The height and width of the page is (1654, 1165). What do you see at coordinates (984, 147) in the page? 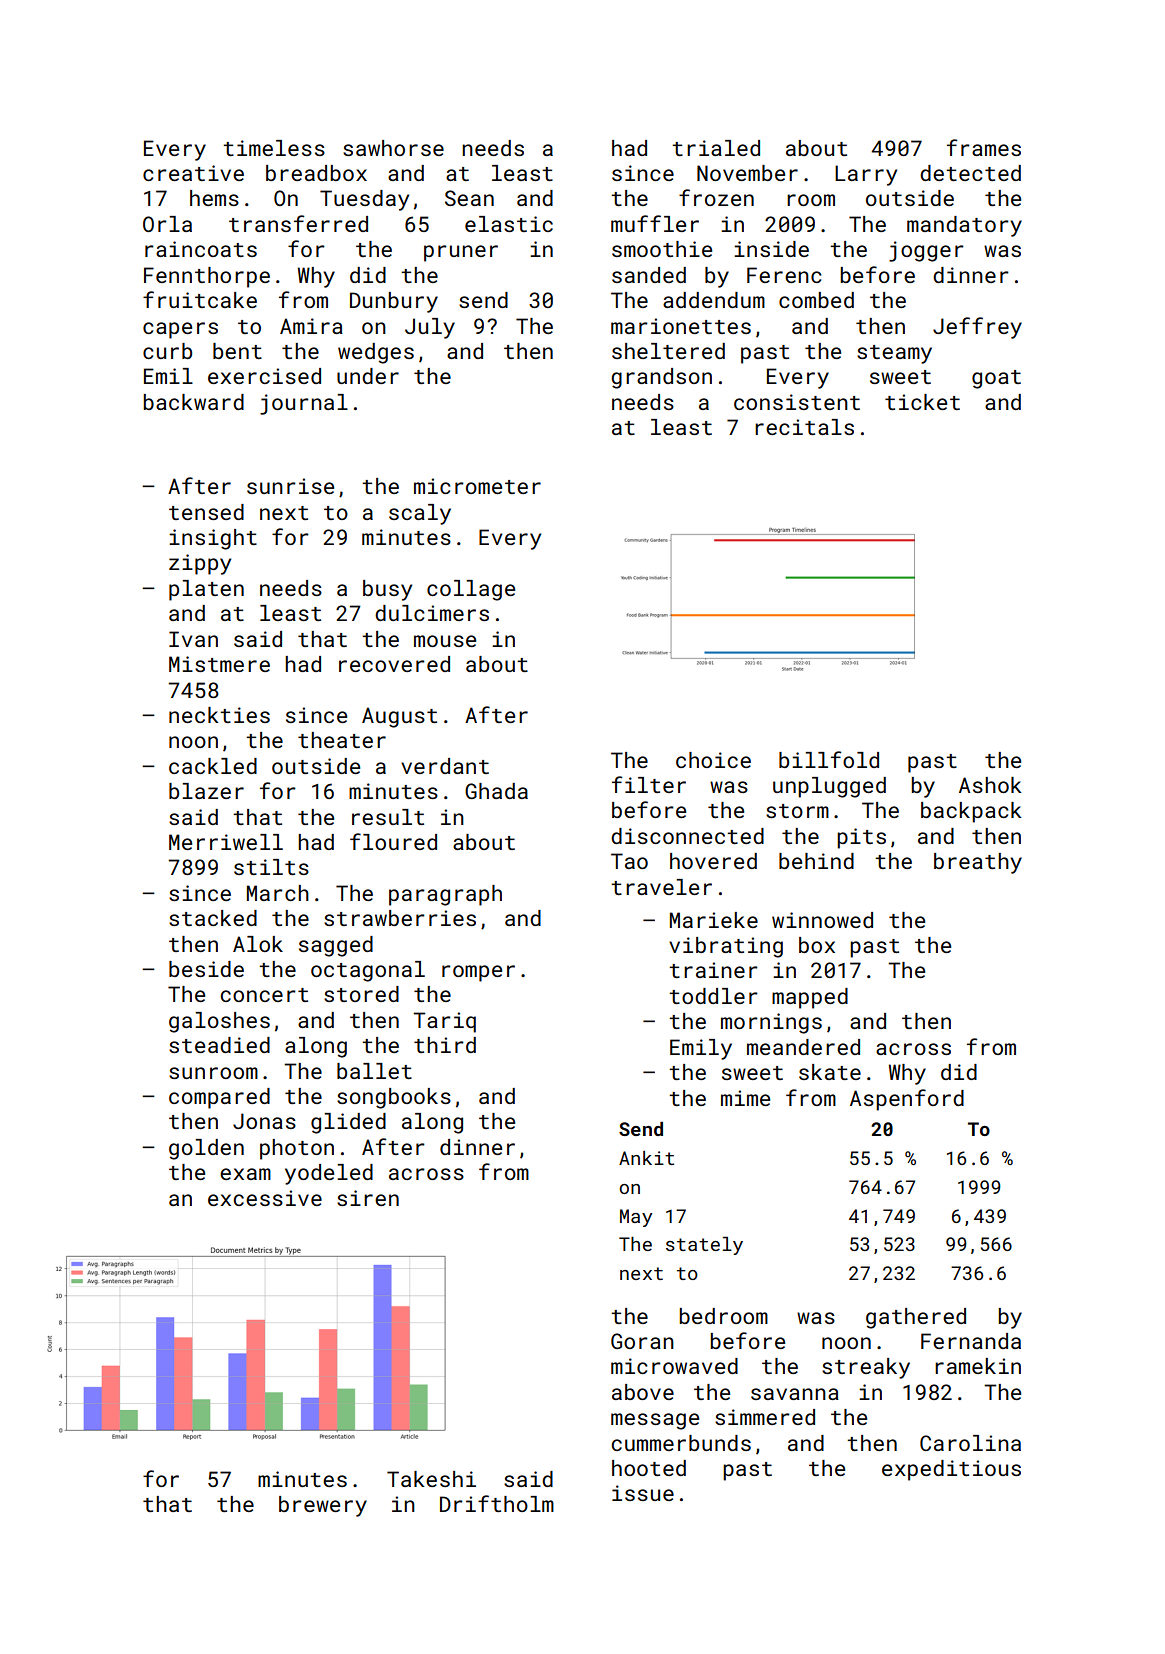
I see `frames` at bounding box center [984, 147].
